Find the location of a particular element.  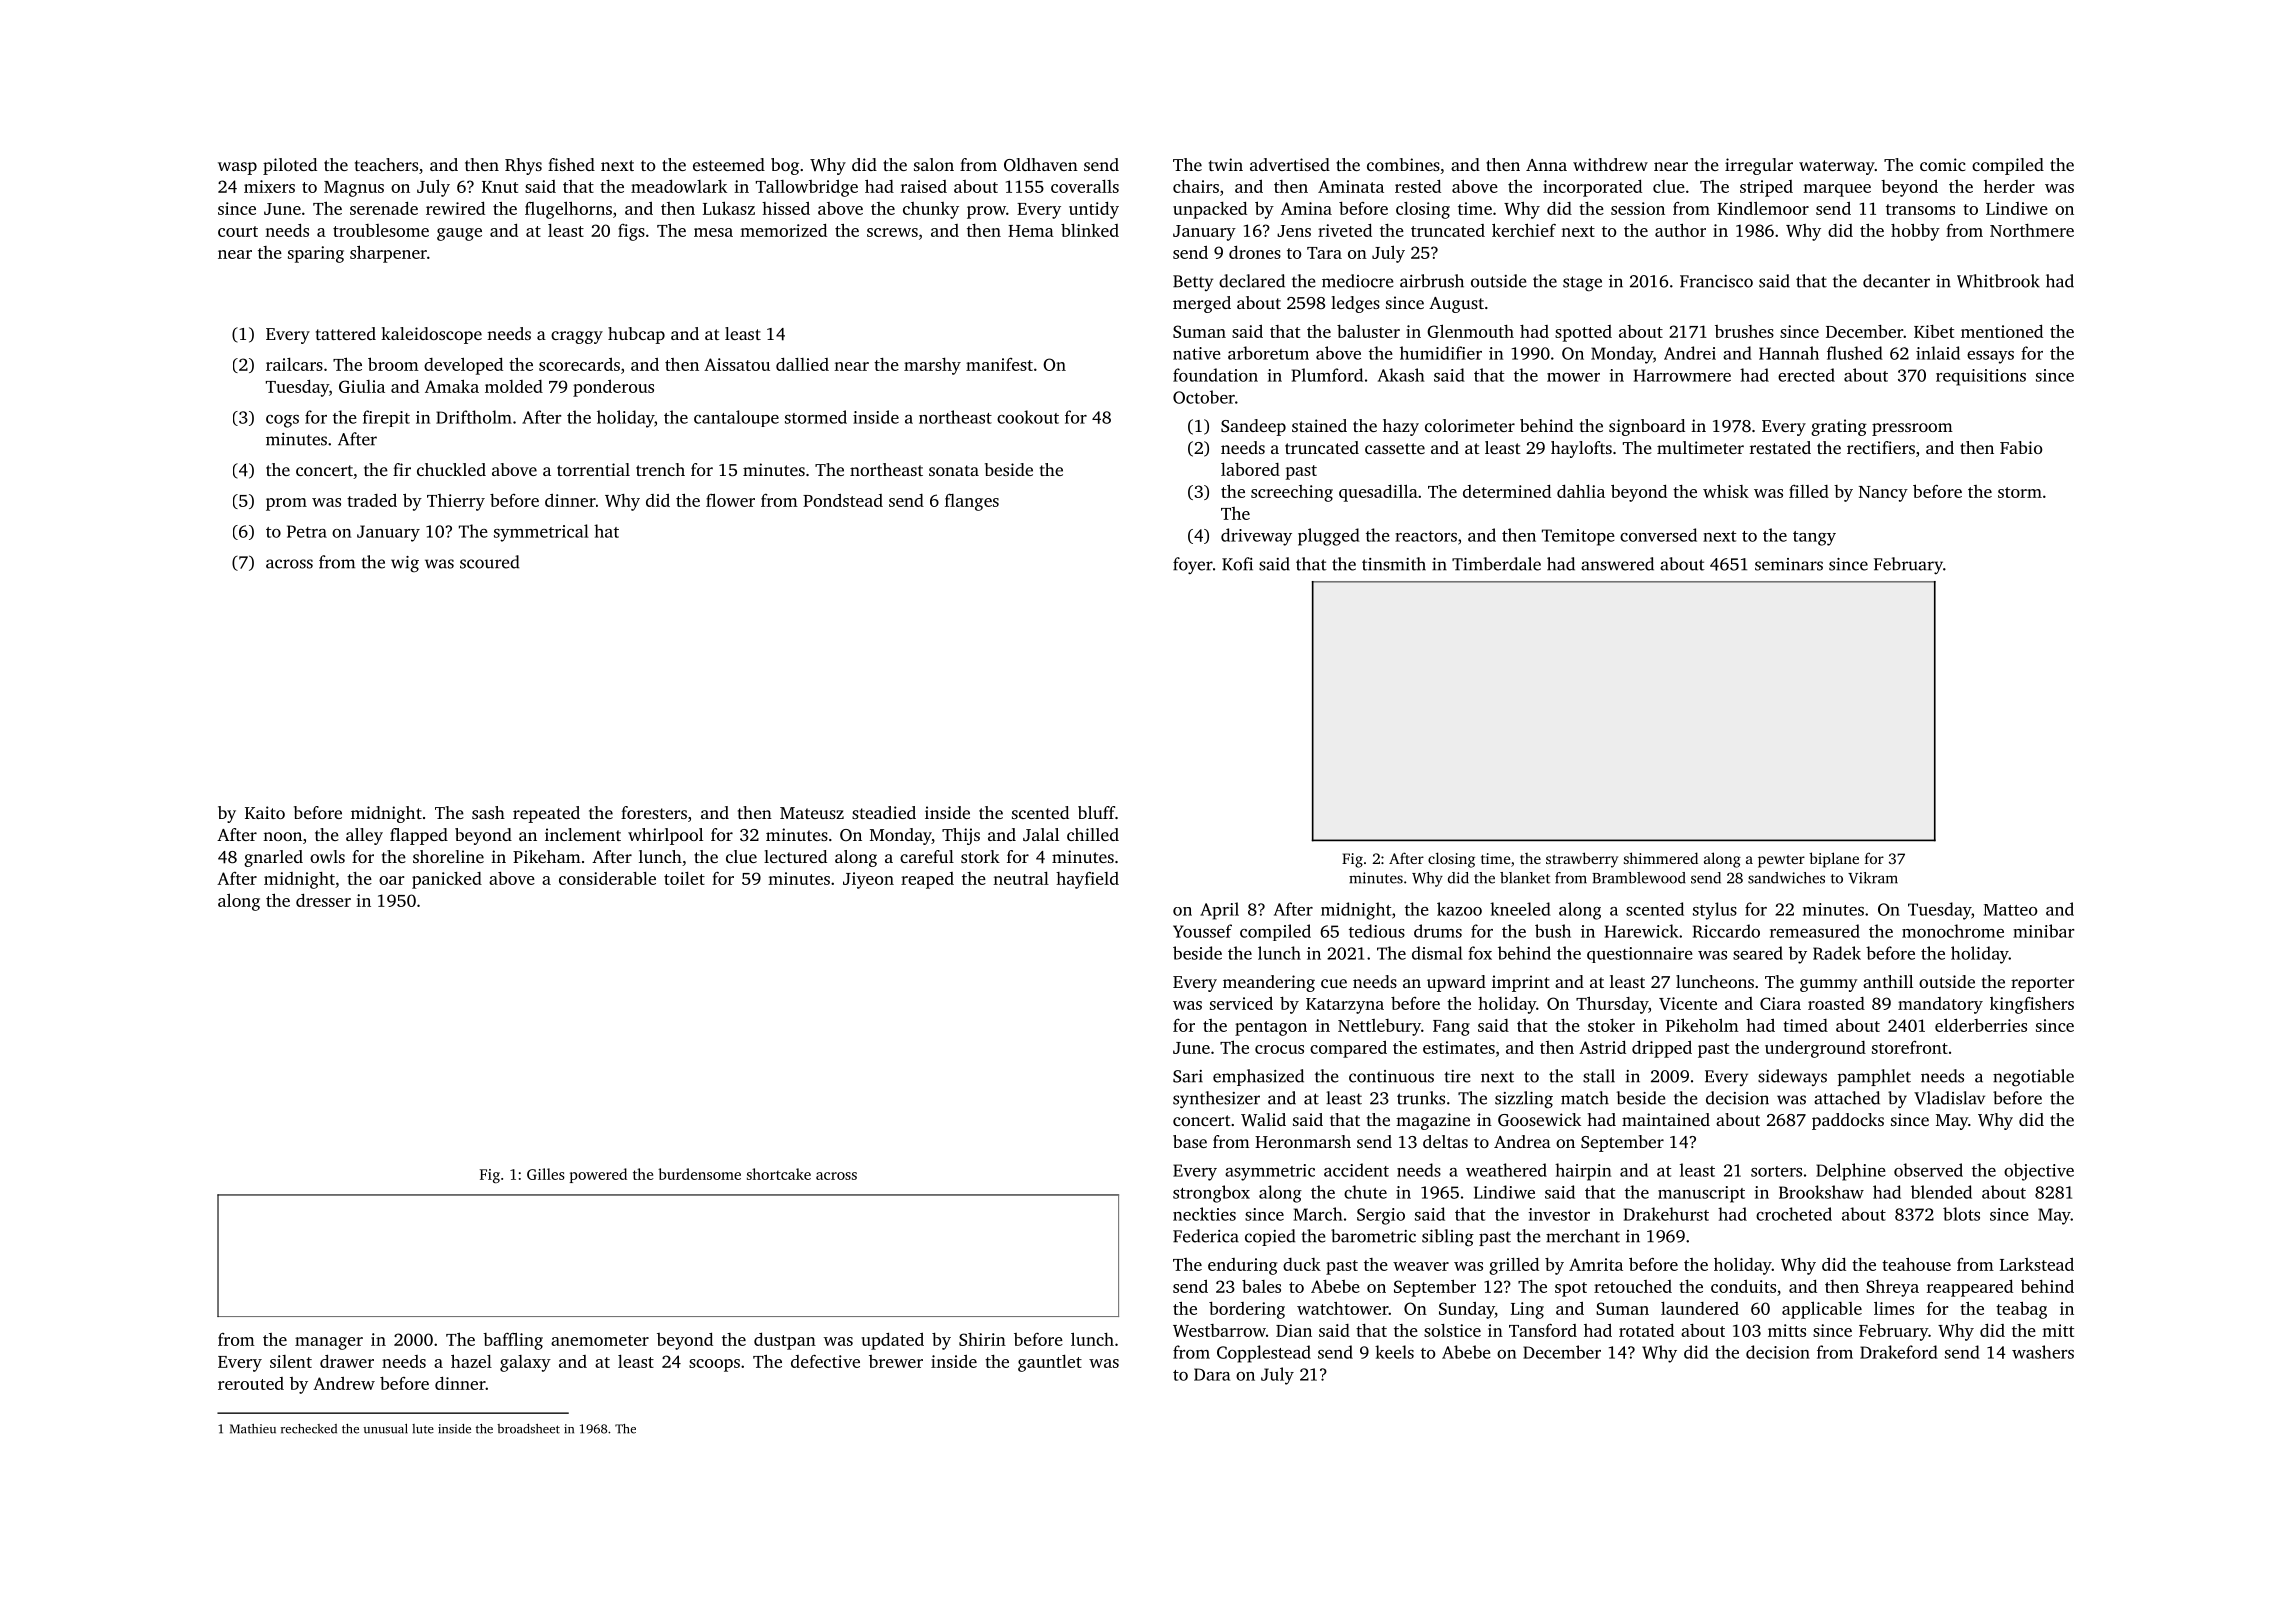

Nancy is located at coordinates (1883, 494).
